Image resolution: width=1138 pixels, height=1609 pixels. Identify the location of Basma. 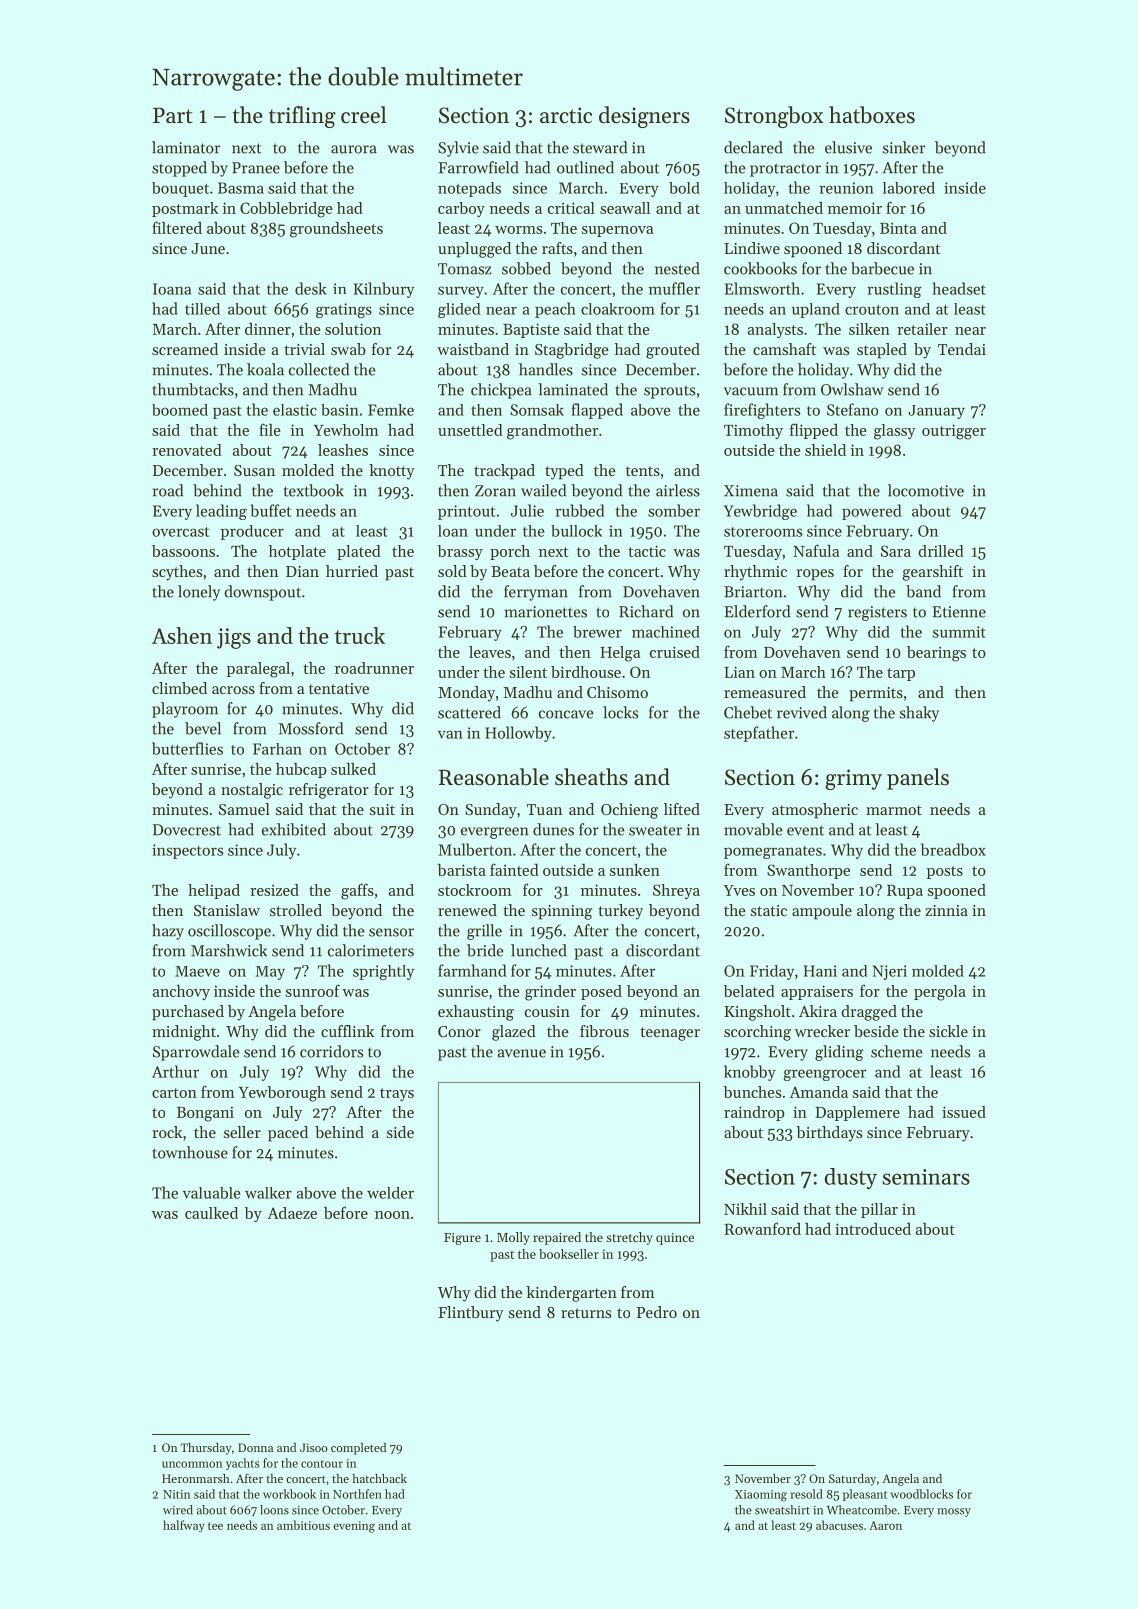
(241, 188).
